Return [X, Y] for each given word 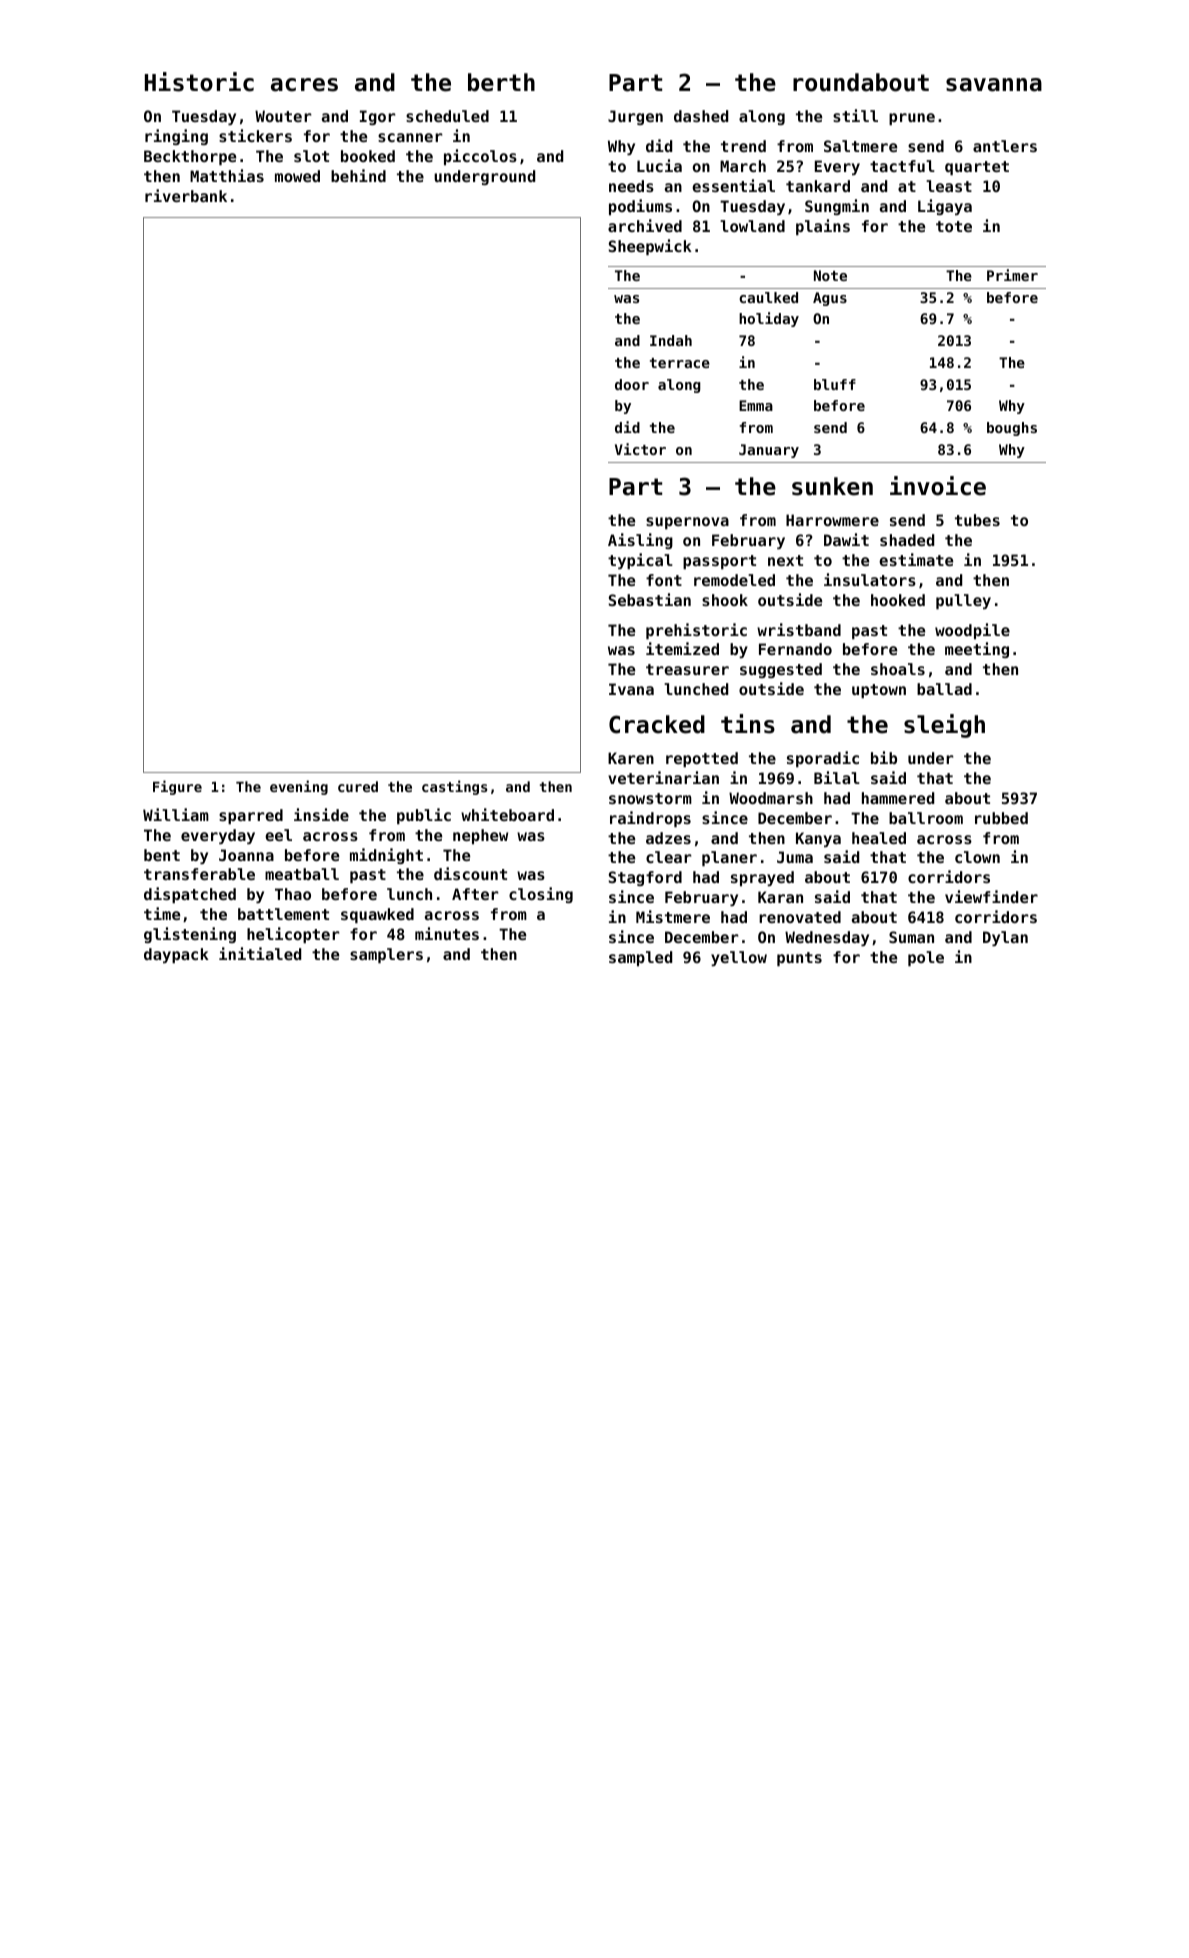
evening [299, 787]
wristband [799, 629]
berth [501, 82]
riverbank [186, 195]
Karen [631, 758]
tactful [902, 166]
